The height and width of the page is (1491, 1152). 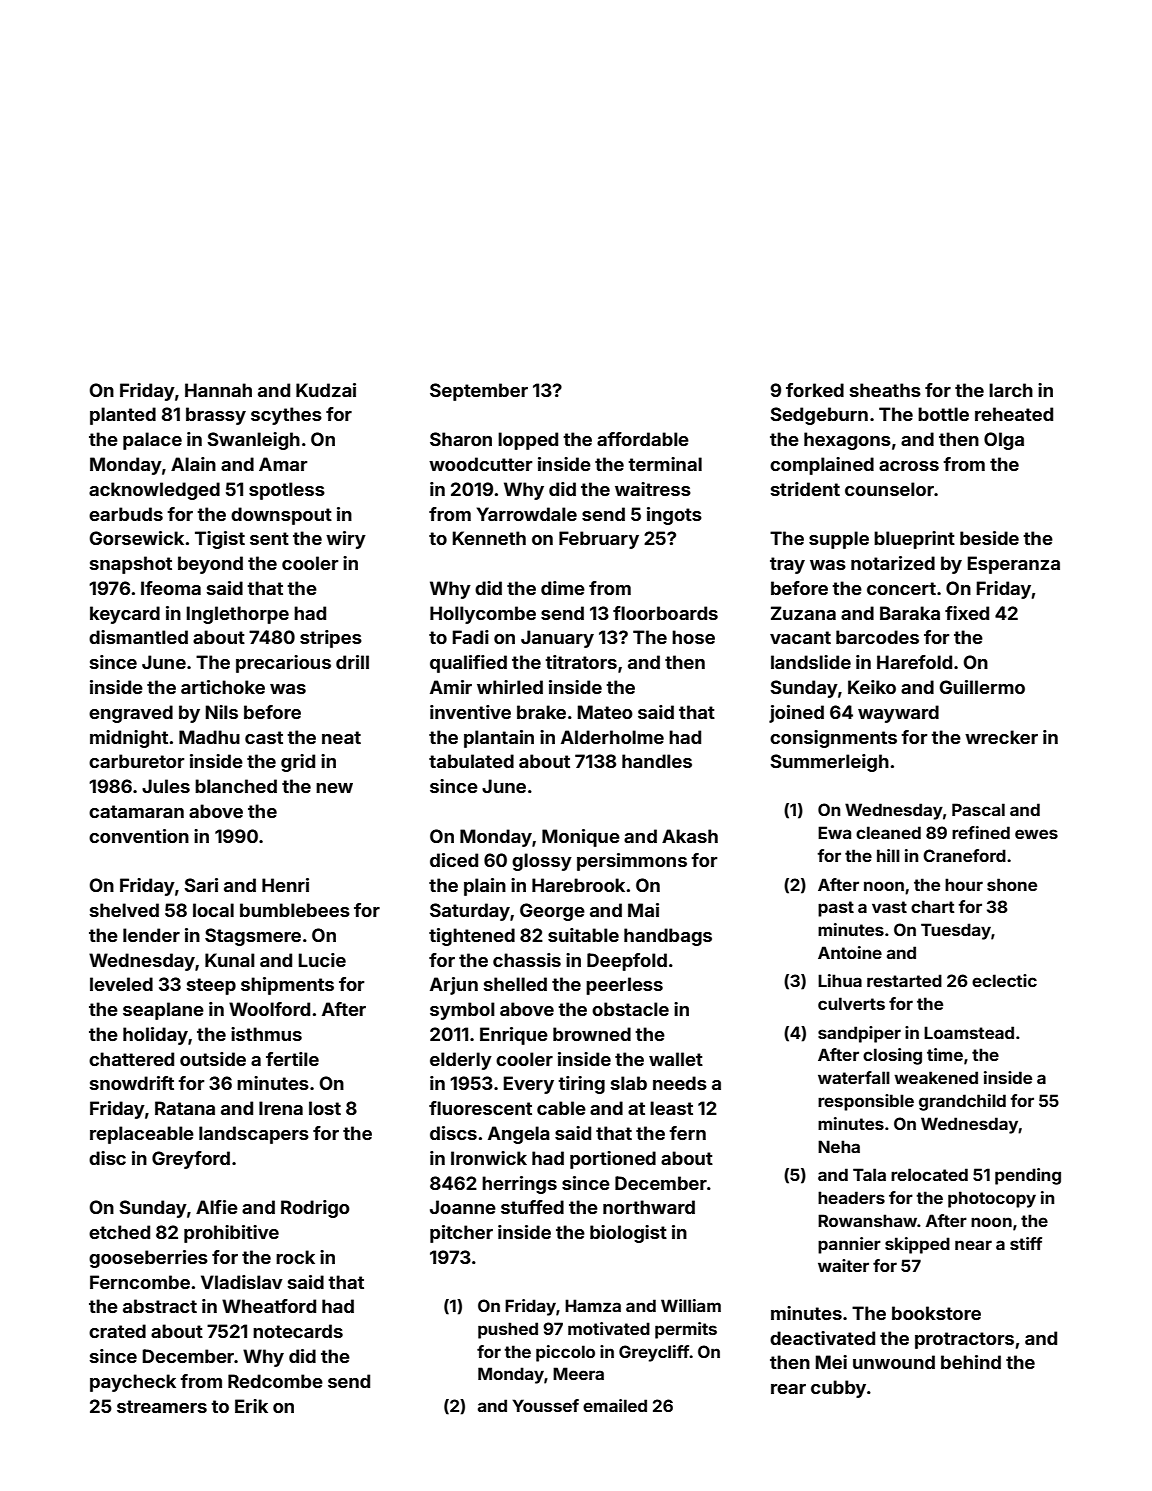 What do you see at coordinates (1028, 1176) in the page?
I see `pending` at bounding box center [1028, 1176].
